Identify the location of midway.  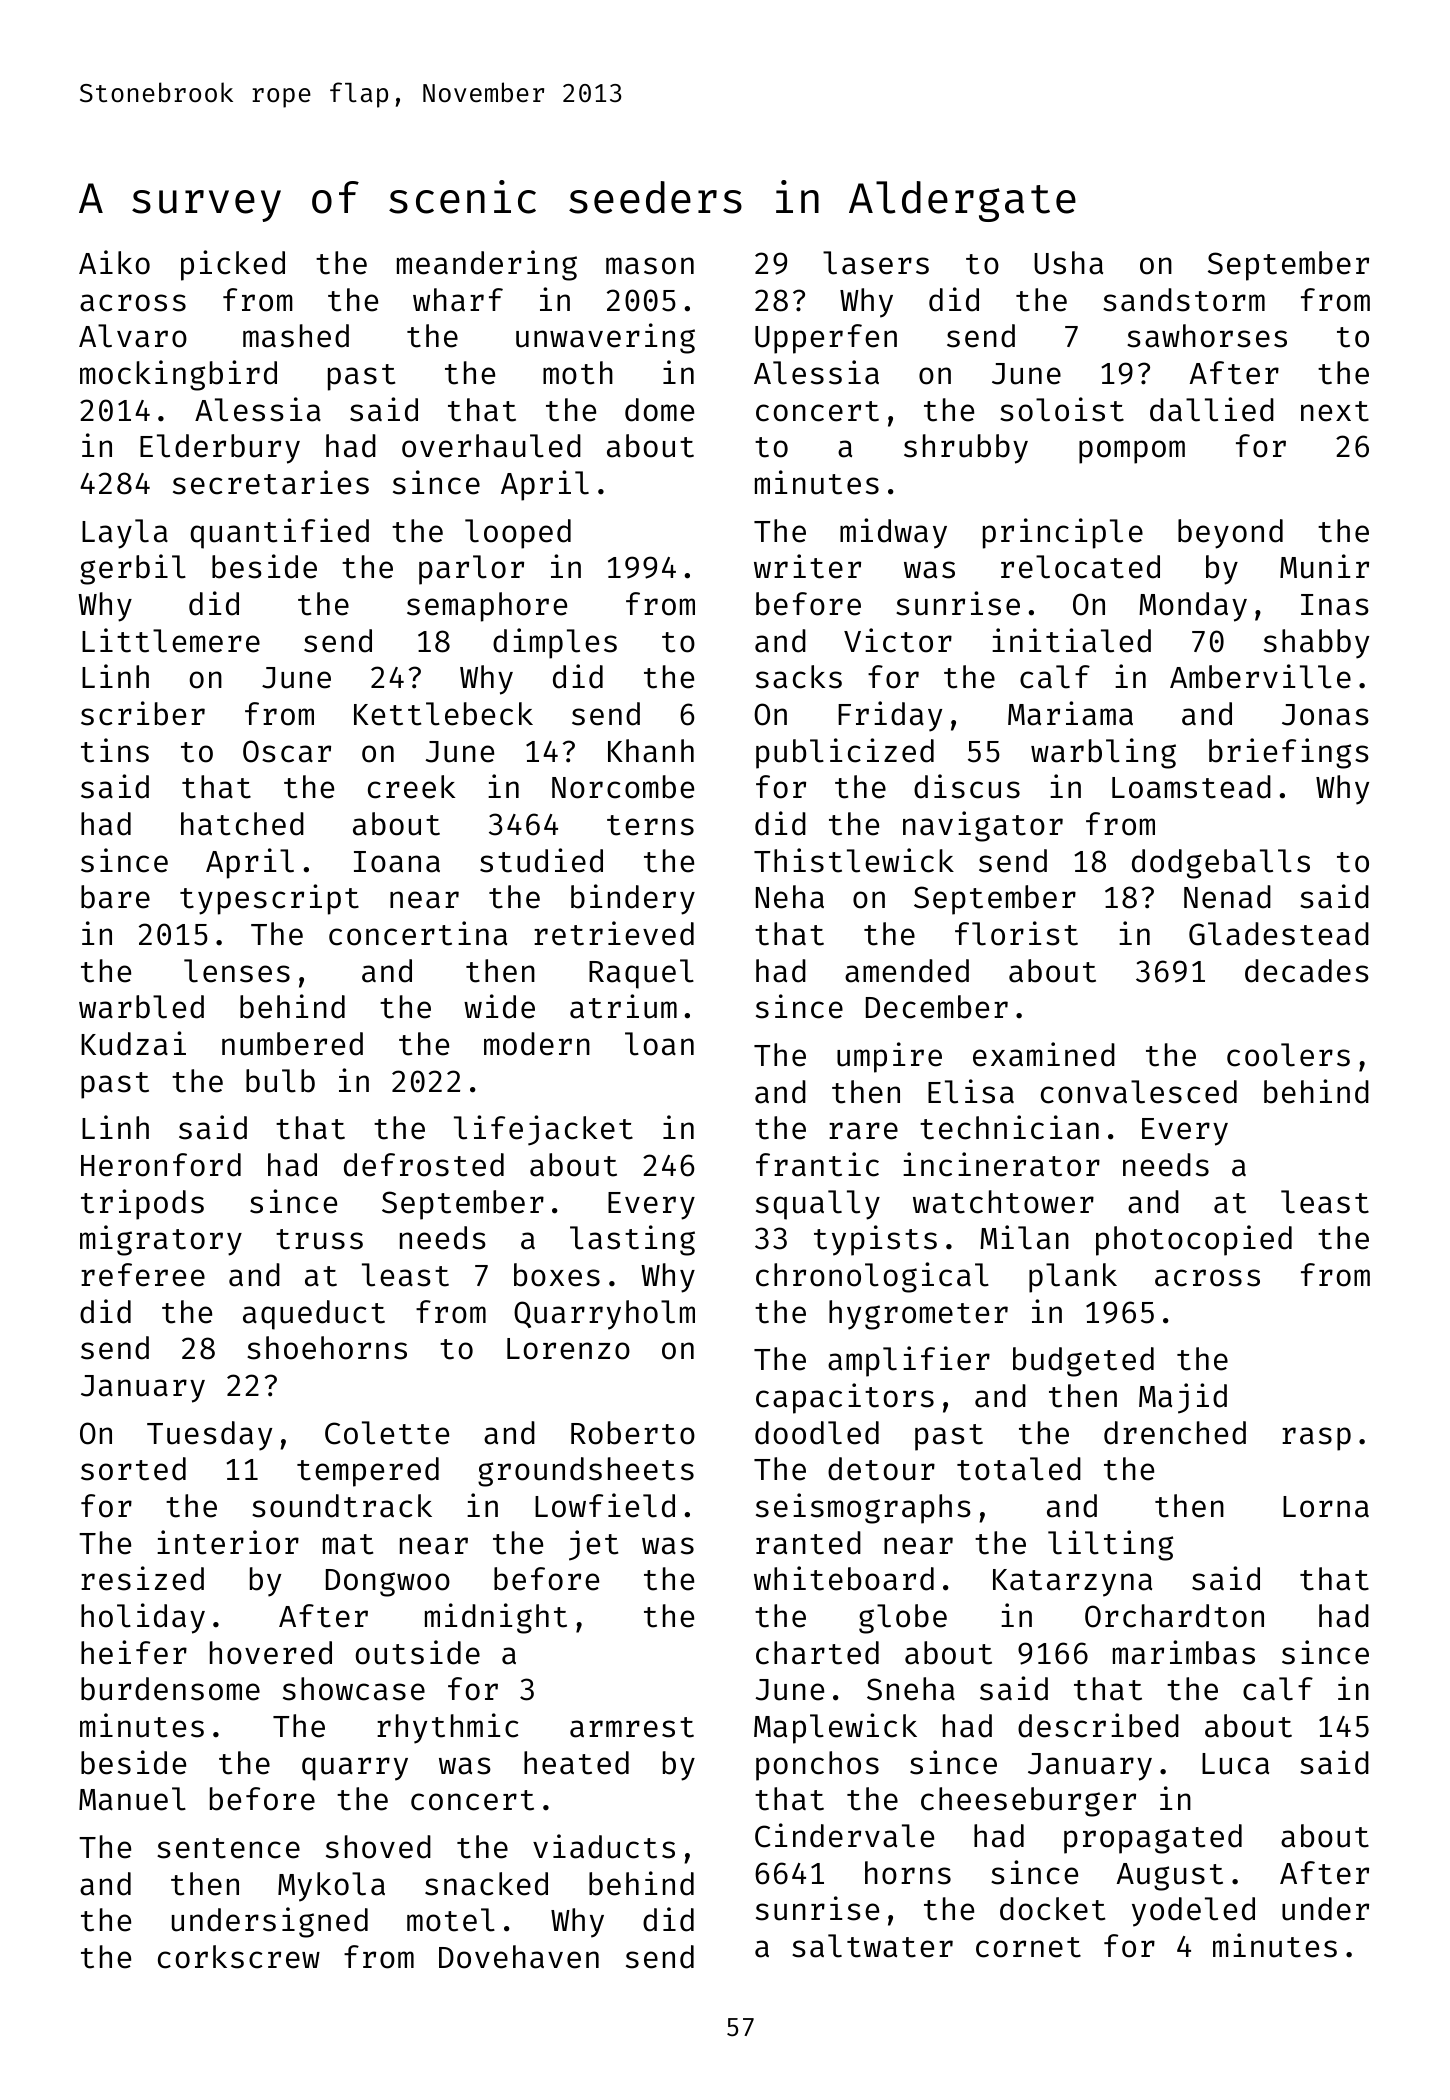
(893, 533).
